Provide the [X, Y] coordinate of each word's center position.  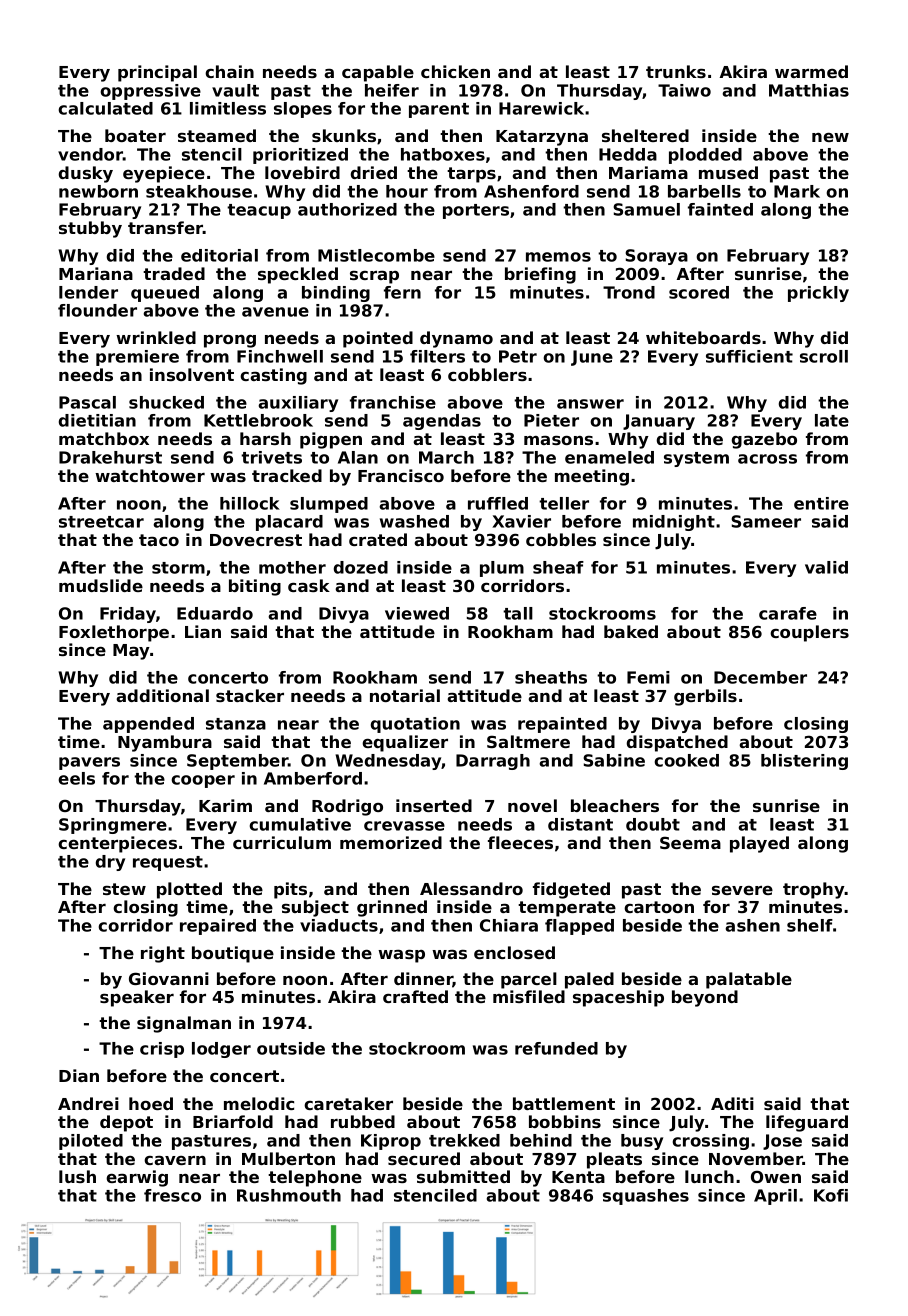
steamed [217, 135]
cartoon [659, 907]
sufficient [749, 356]
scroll [824, 356]
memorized [391, 842]
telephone [315, 1178]
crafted [415, 996]
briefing [540, 275]
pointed [378, 339]
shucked [166, 402]
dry [110, 863]
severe [742, 890]
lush [77, 1176]
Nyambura [165, 743]
